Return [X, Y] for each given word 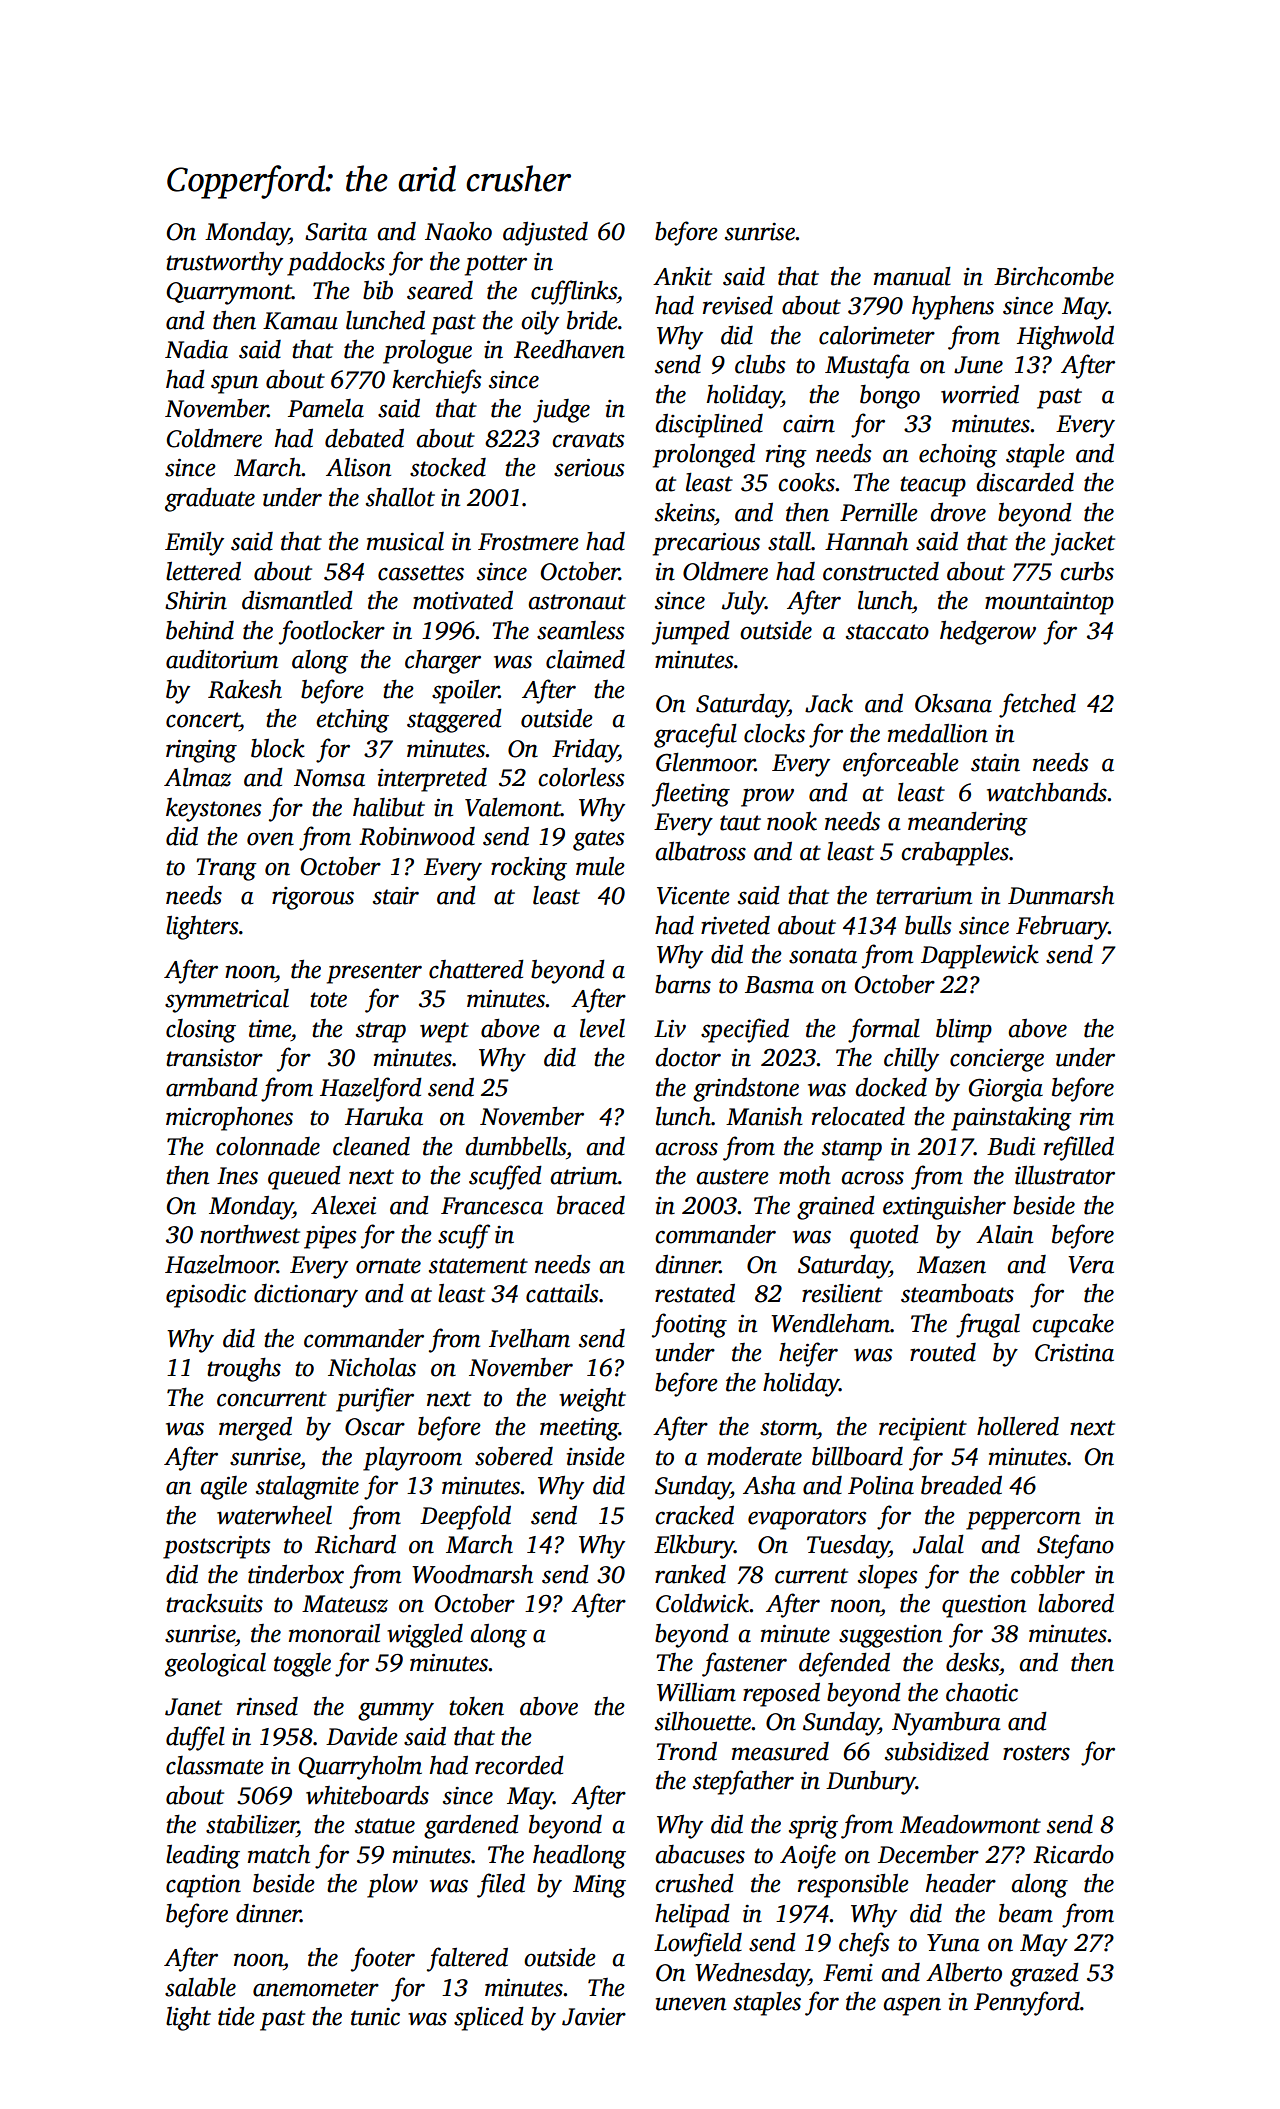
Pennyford [1027, 2003]
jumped [691, 632]
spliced [489, 2018]
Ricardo [1073, 1854]
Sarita [336, 232]
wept [444, 1032]
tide [236, 2016]
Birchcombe [1054, 276]
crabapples [955, 854]
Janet [193, 1707]
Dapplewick [980, 957]
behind [200, 630]
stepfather [743, 1782]
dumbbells [515, 1146]
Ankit [682, 276]
